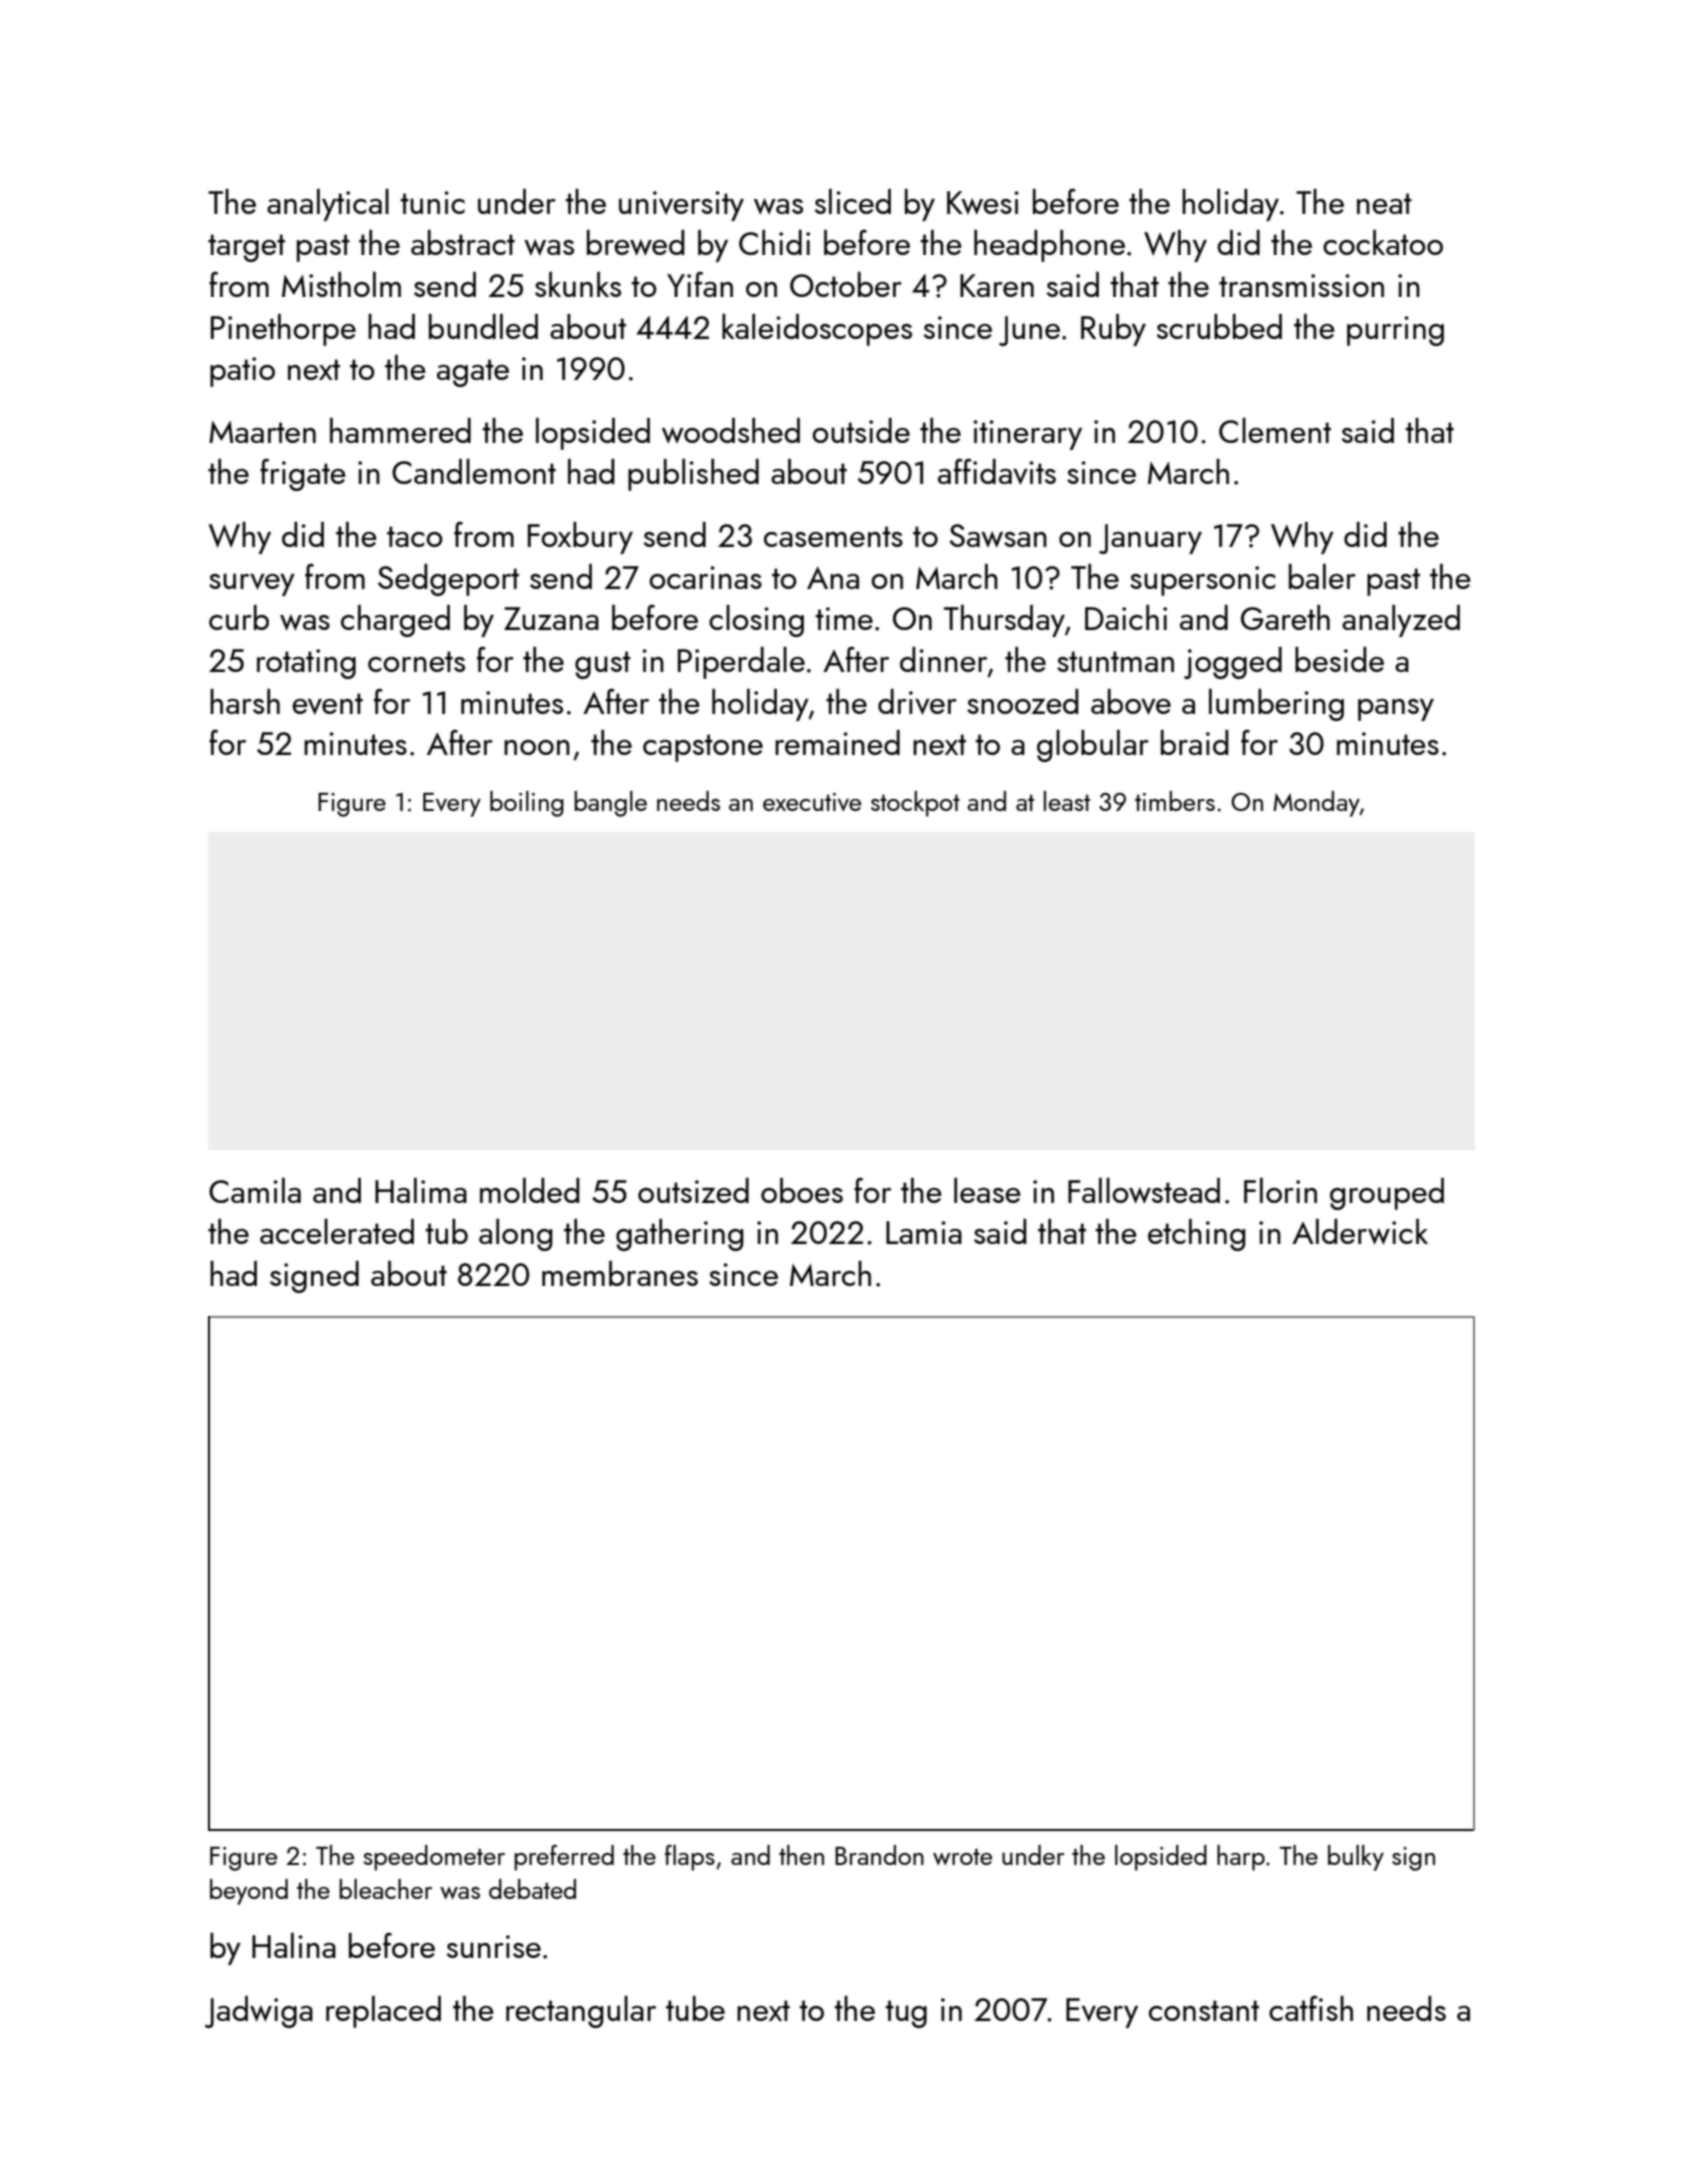 The width and height of the document is (1683, 2178). Describe the element at coordinates (1280, 1190) in the document. I see `Florin` at that location.
